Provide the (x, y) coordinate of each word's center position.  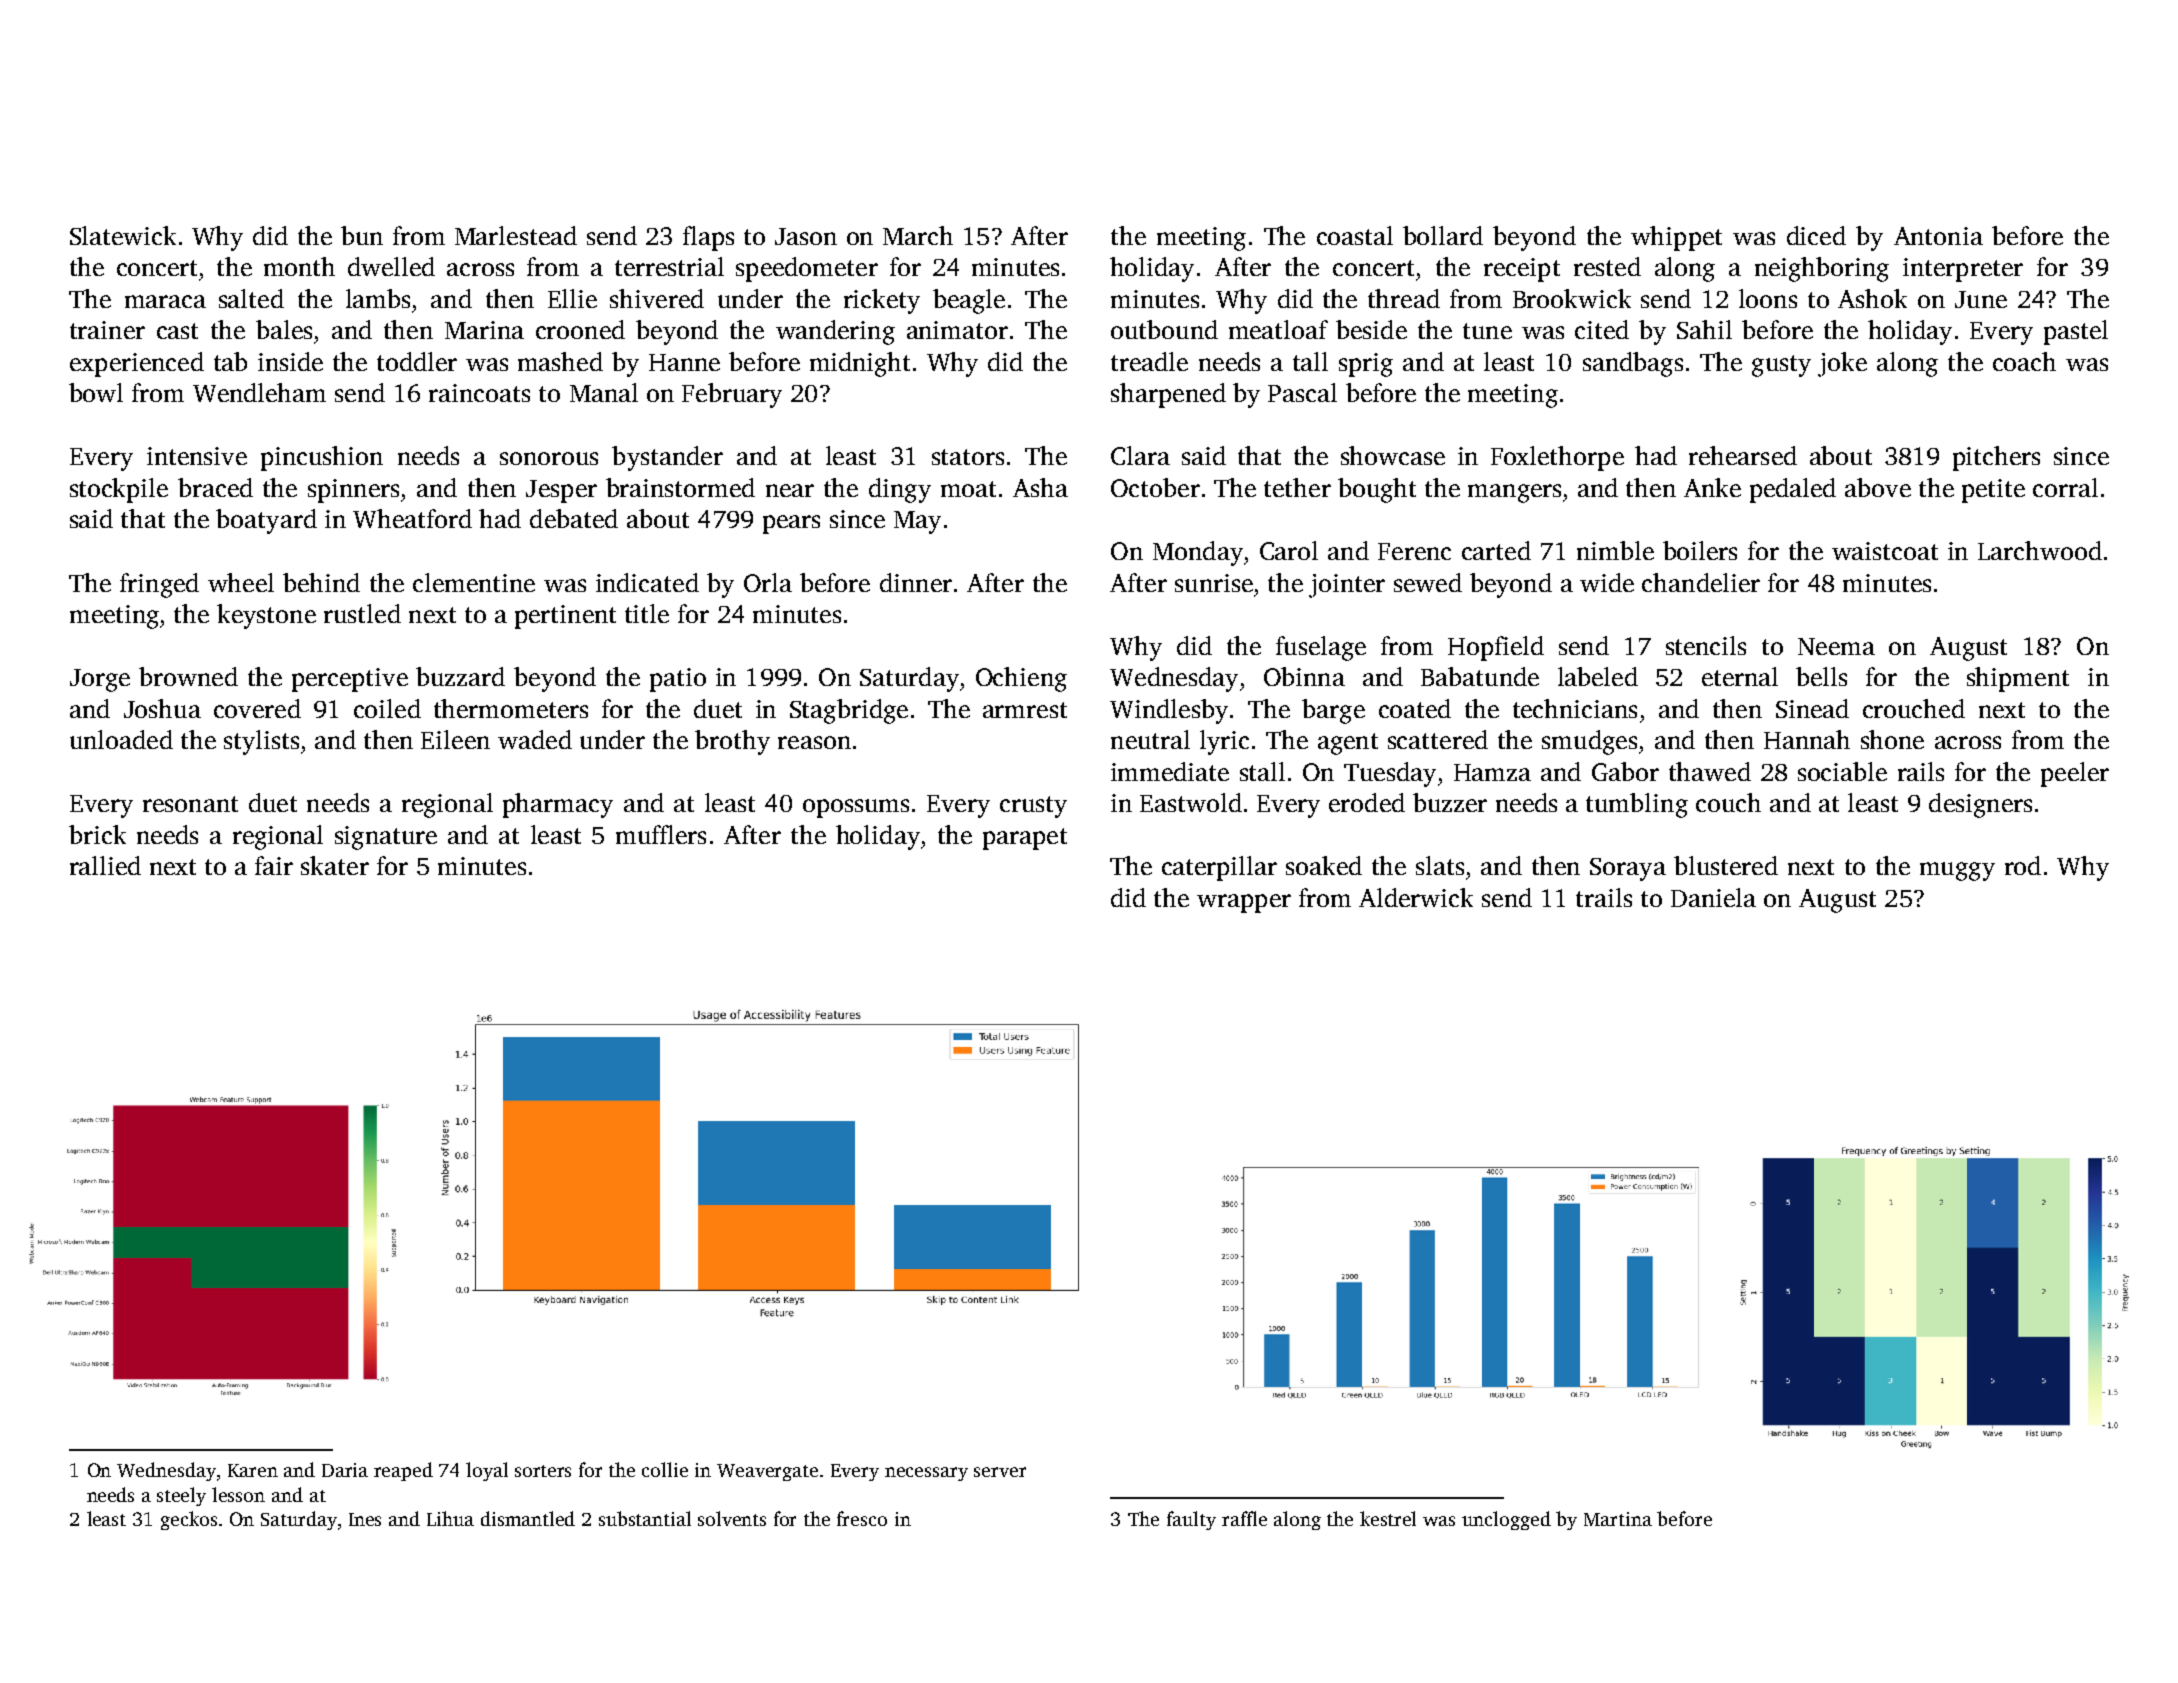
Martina (1618, 1519)
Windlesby (1169, 711)
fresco (862, 1518)
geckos (189, 1520)
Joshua (162, 708)
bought (1377, 490)
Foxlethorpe (1557, 458)
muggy (1957, 871)
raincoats (479, 393)
